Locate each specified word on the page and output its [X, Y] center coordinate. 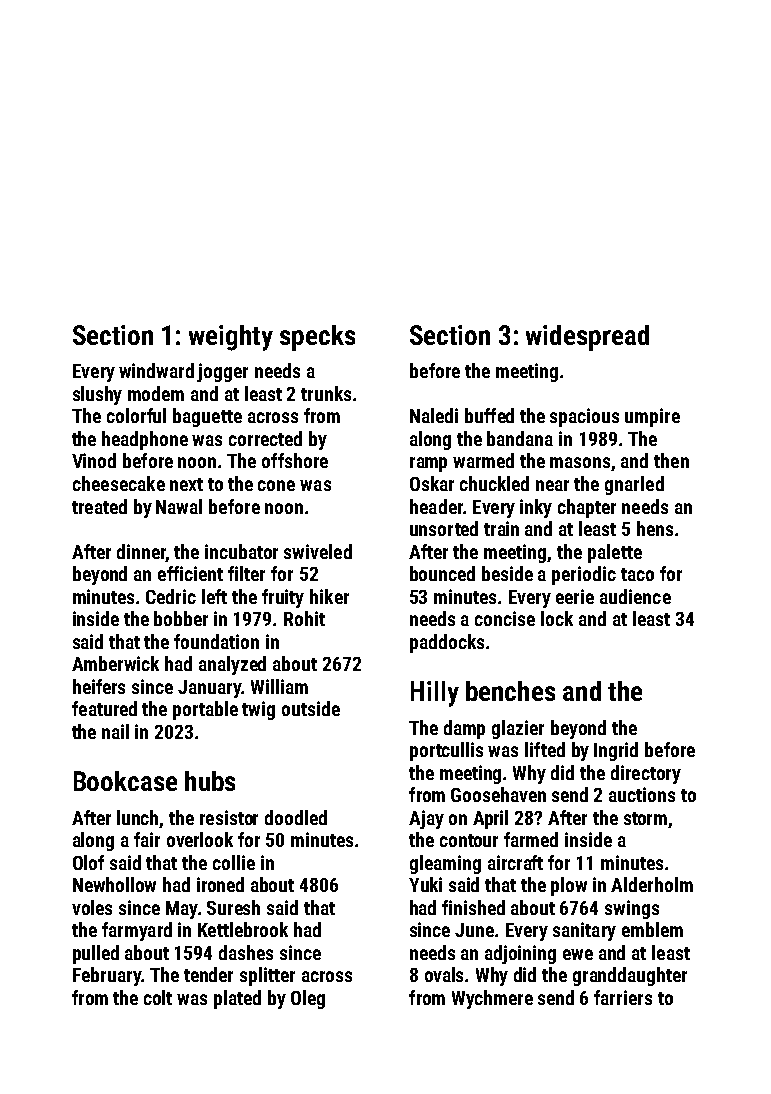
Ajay [426, 819]
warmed [483, 460]
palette [615, 553]
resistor [229, 817]
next [186, 484]
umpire [652, 417]
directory [646, 774]
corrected [265, 438]
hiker [329, 596]
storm [645, 818]
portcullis [446, 751]
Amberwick [115, 663]
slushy [97, 395]
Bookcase [125, 781]
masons [581, 464]
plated [237, 999]
